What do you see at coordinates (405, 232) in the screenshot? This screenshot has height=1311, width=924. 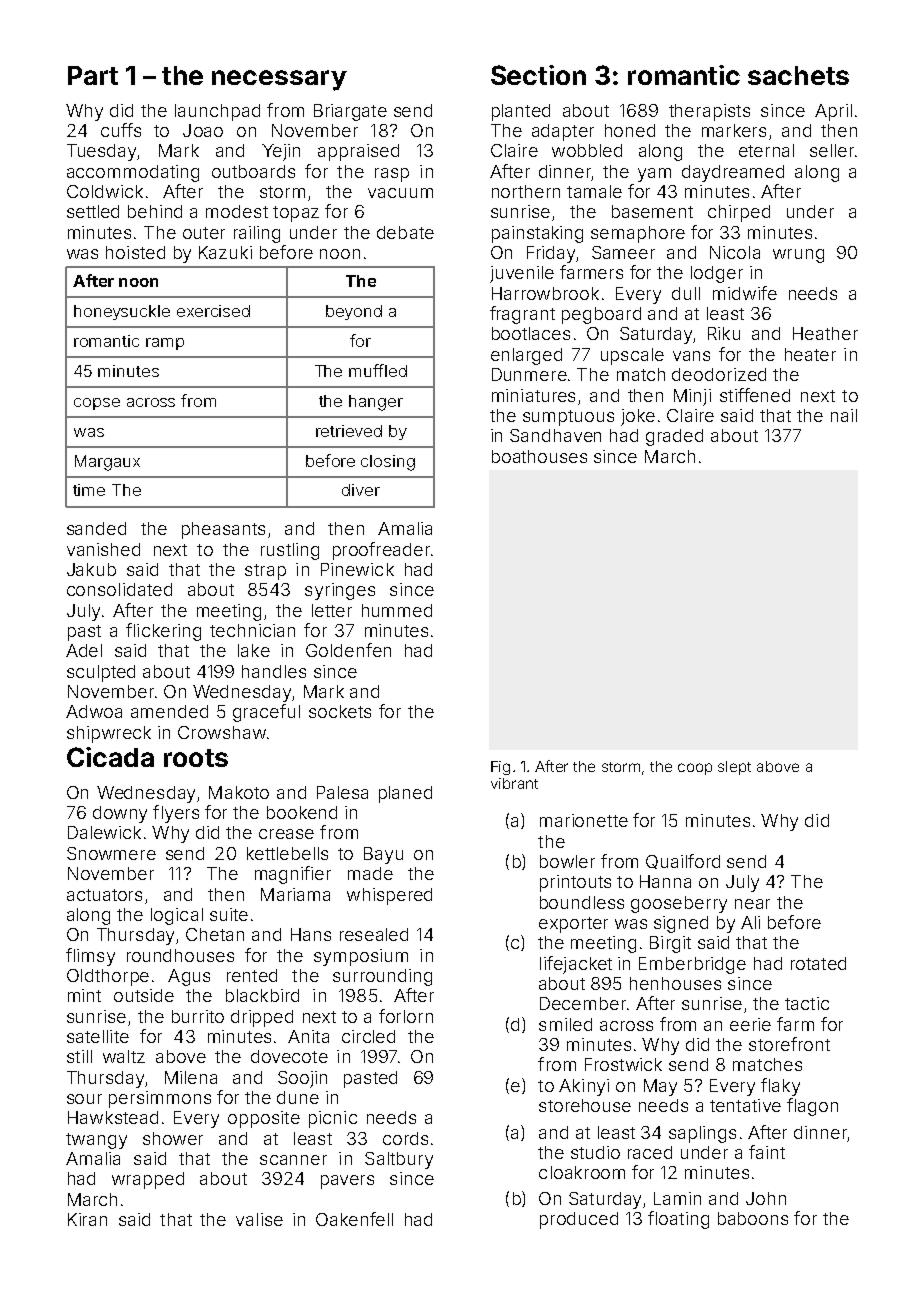 I see `debate` at bounding box center [405, 232].
